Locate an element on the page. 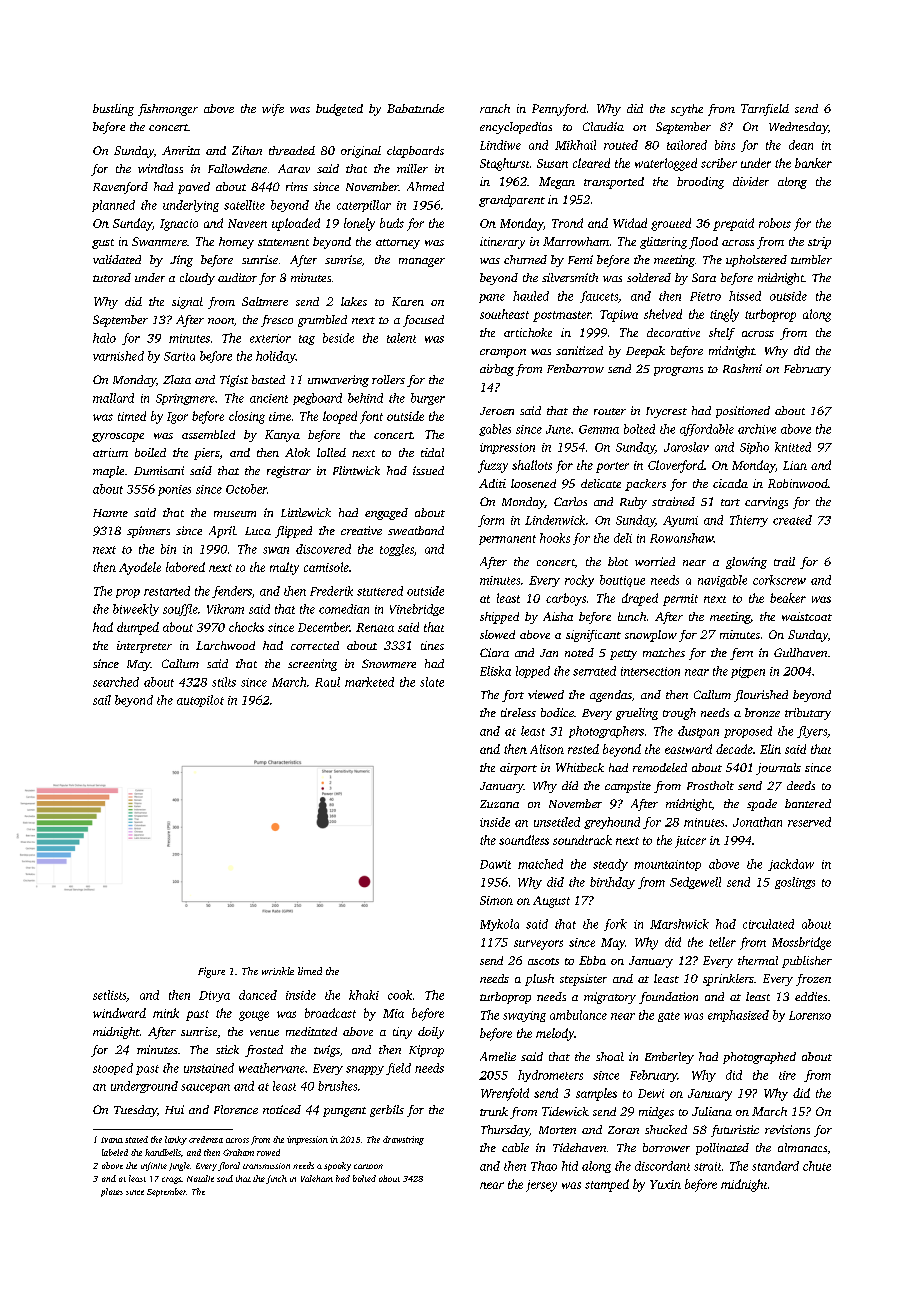  worried is located at coordinates (655, 561).
